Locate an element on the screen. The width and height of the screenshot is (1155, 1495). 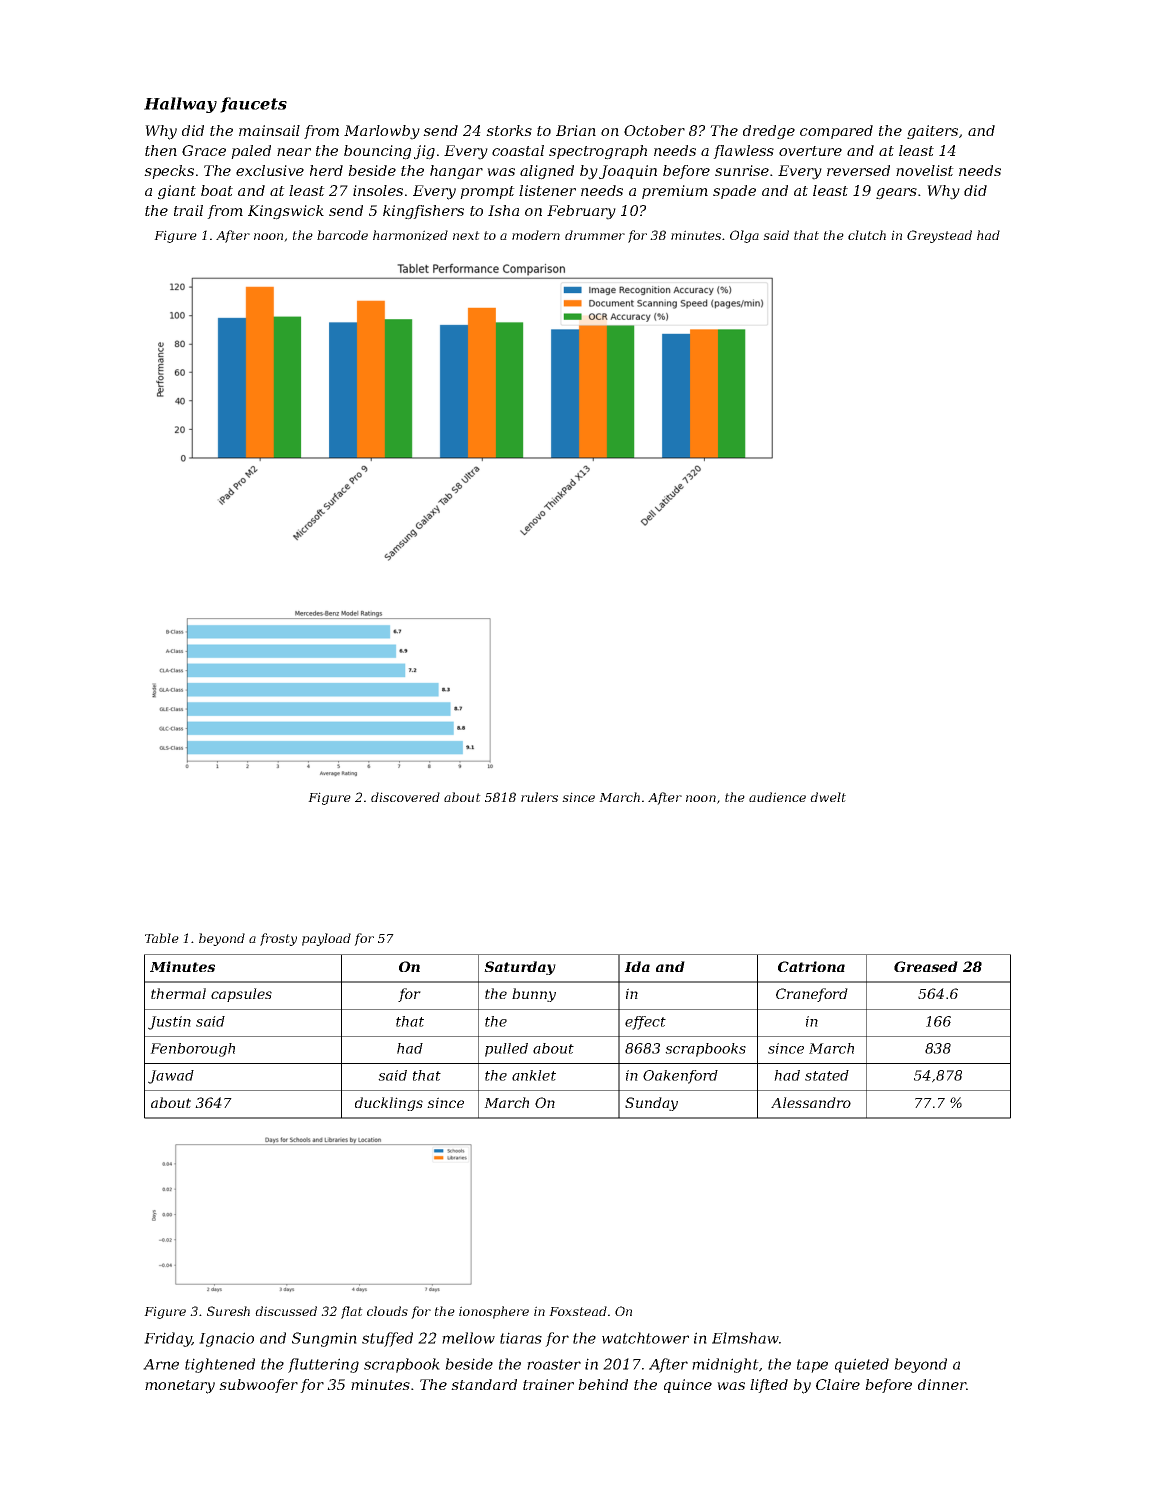
dredge is located at coordinates (769, 132).
